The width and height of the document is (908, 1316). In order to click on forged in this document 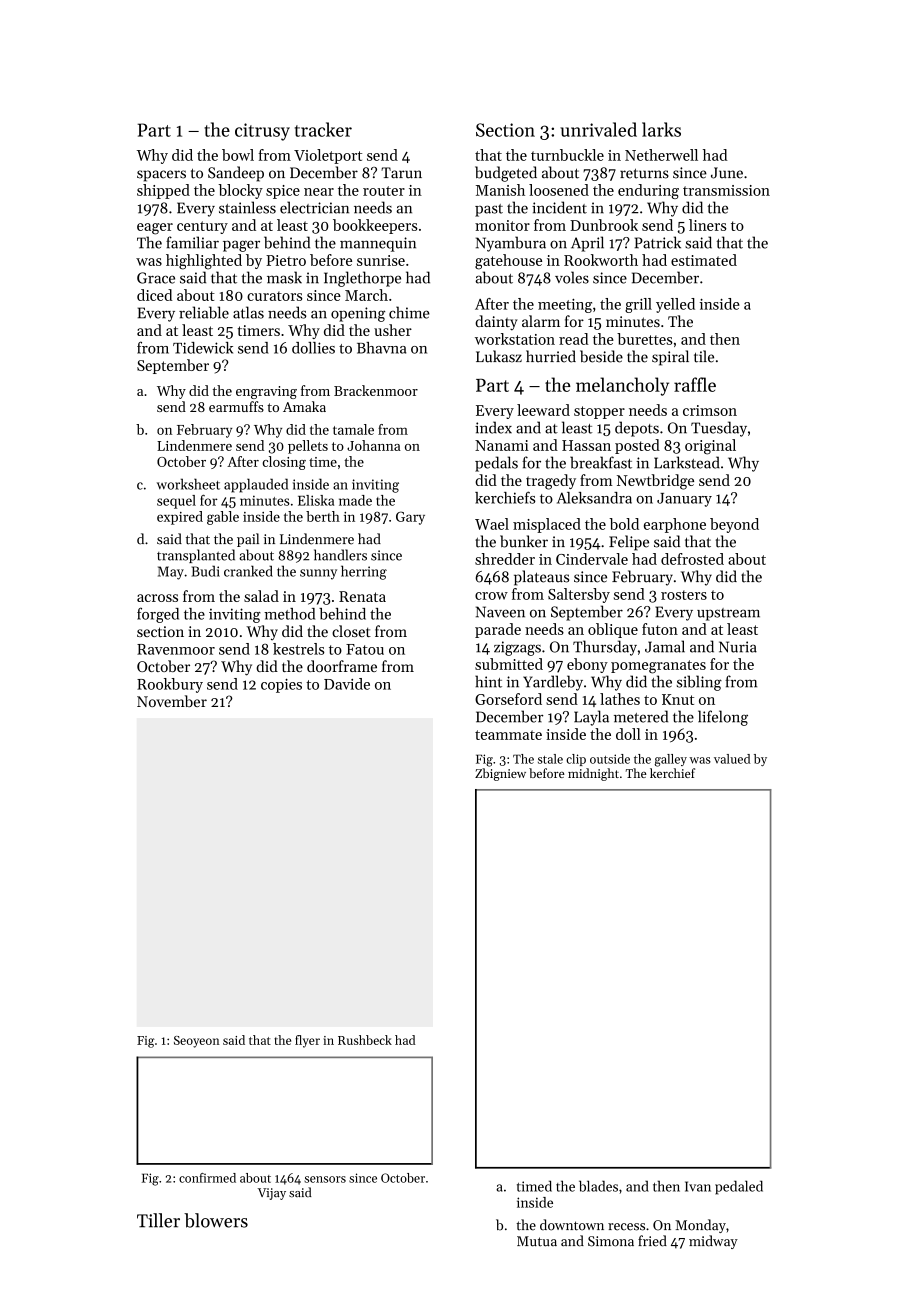, I will do `click(158, 615)`.
